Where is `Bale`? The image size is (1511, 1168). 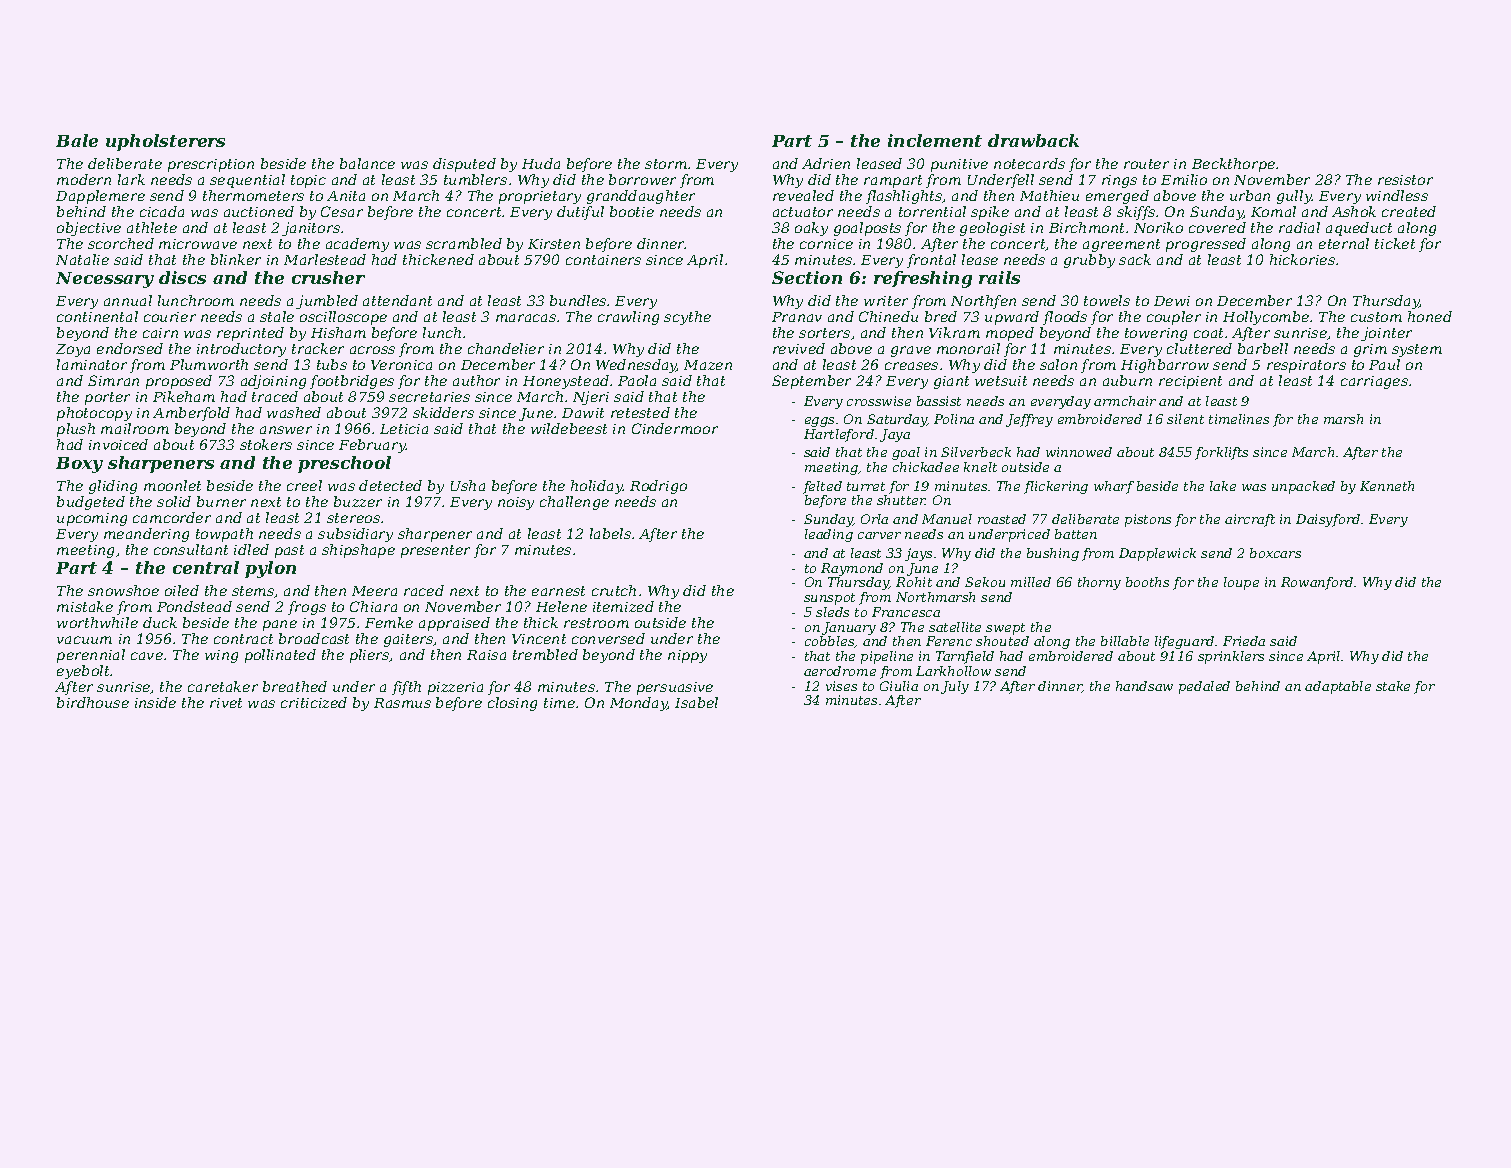
Bale is located at coordinates (77, 140).
